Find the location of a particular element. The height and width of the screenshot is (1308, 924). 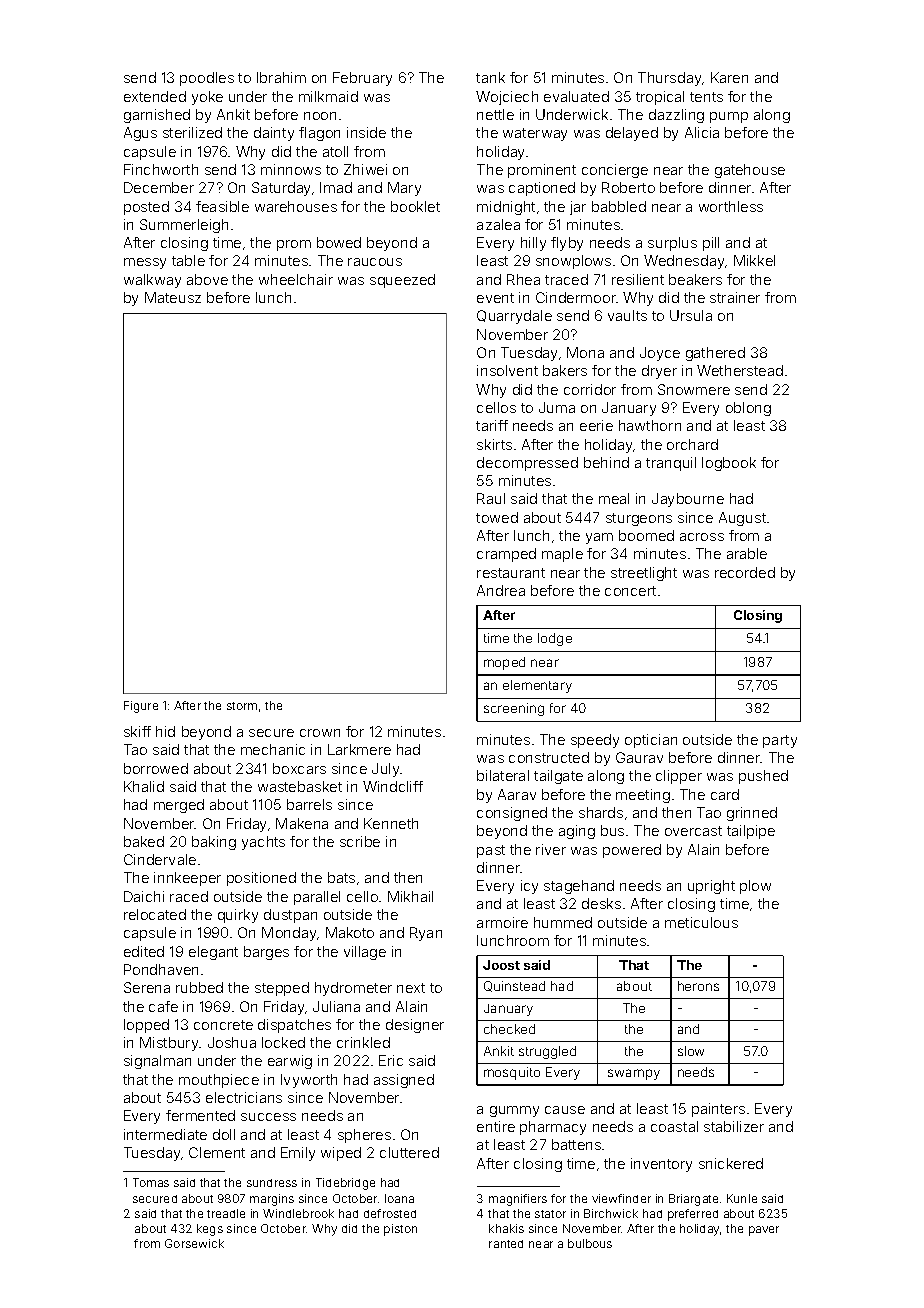

poodles is located at coordinates (207, 79).
